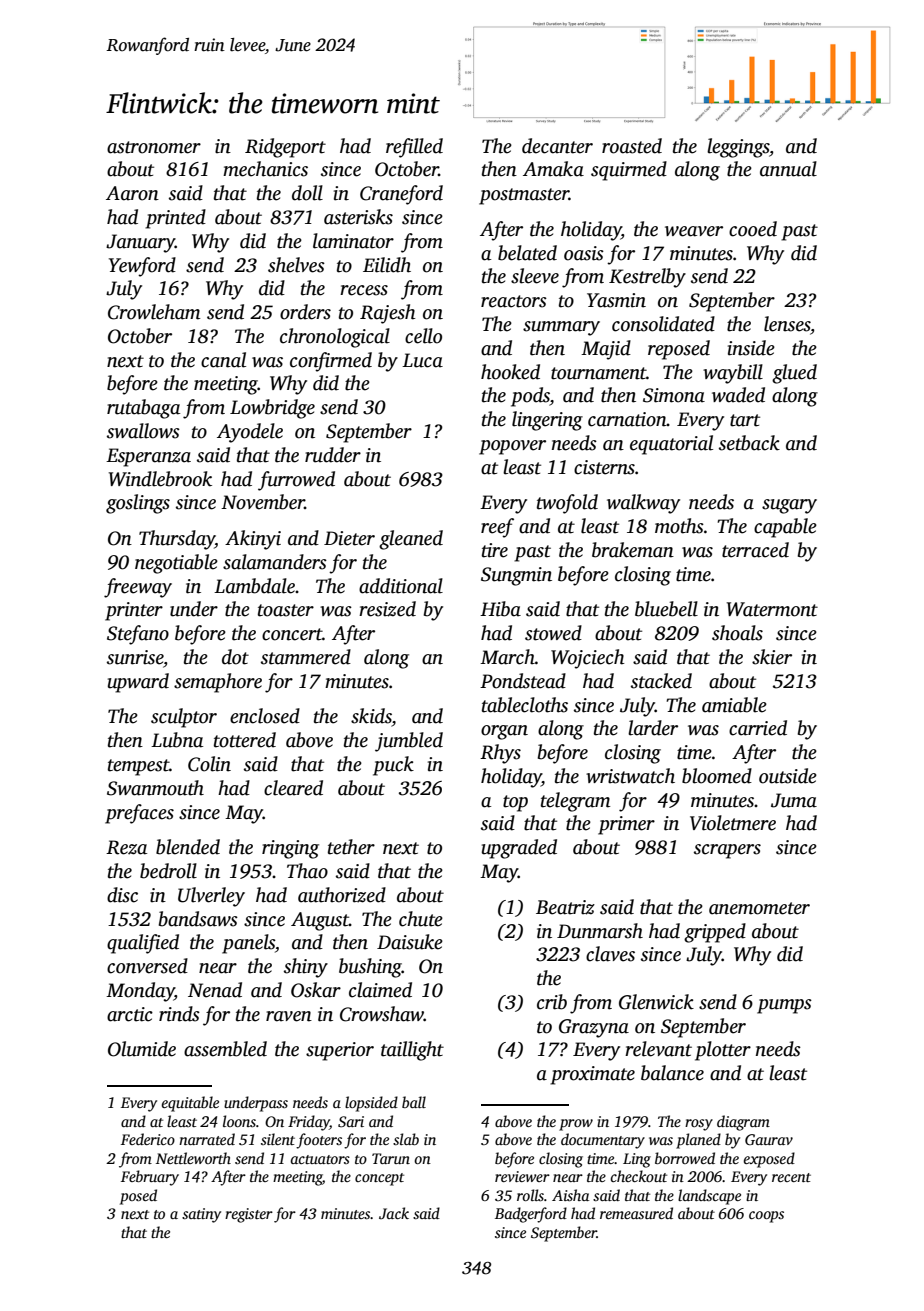 The image size is (924, 1311). What do you see at coordinates (201, 1215) in the page?
I see `satiny` at bounding box center [201, 1215].
